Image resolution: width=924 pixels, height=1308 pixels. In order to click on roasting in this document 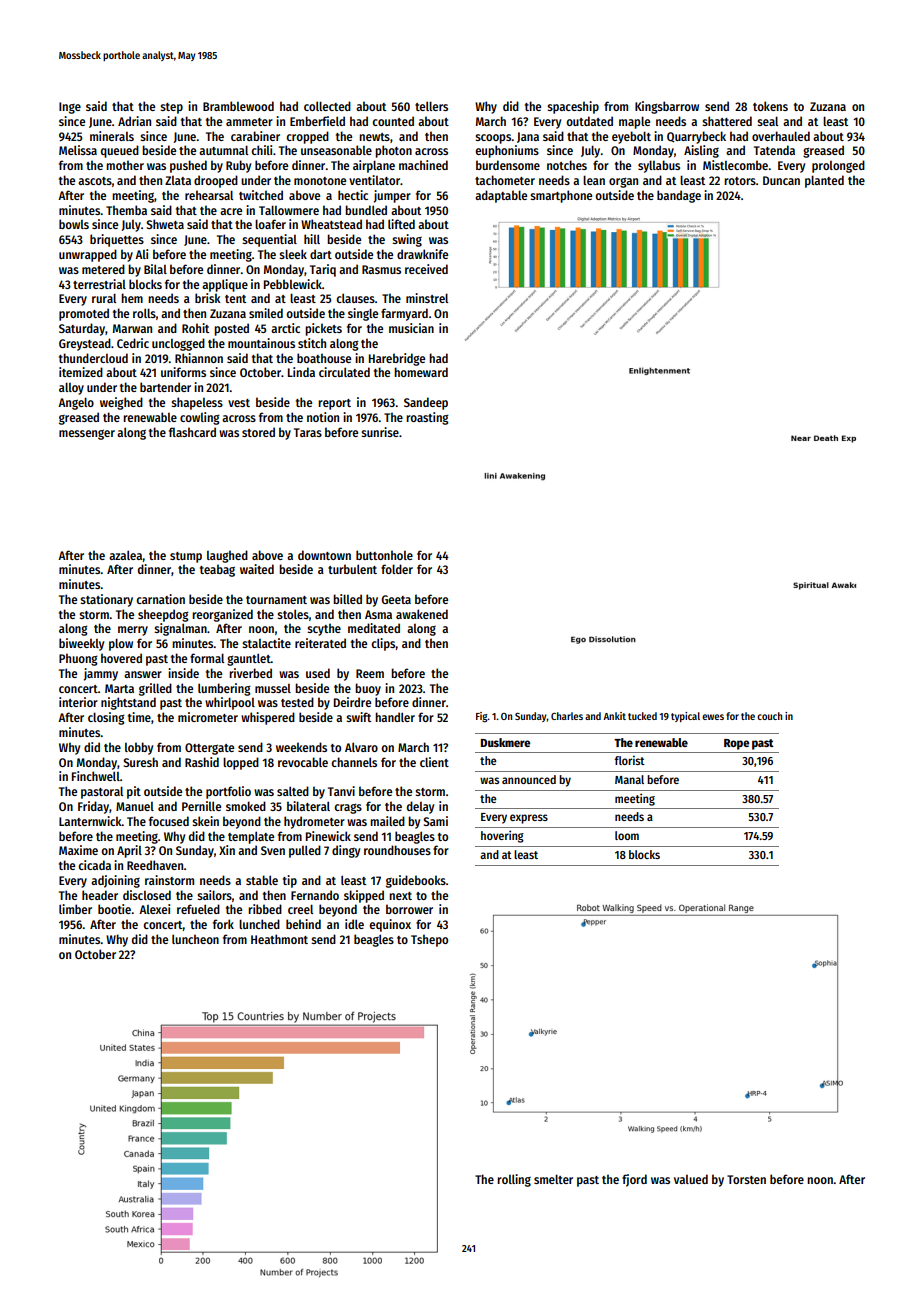, I will do `click(427, 418)`.
